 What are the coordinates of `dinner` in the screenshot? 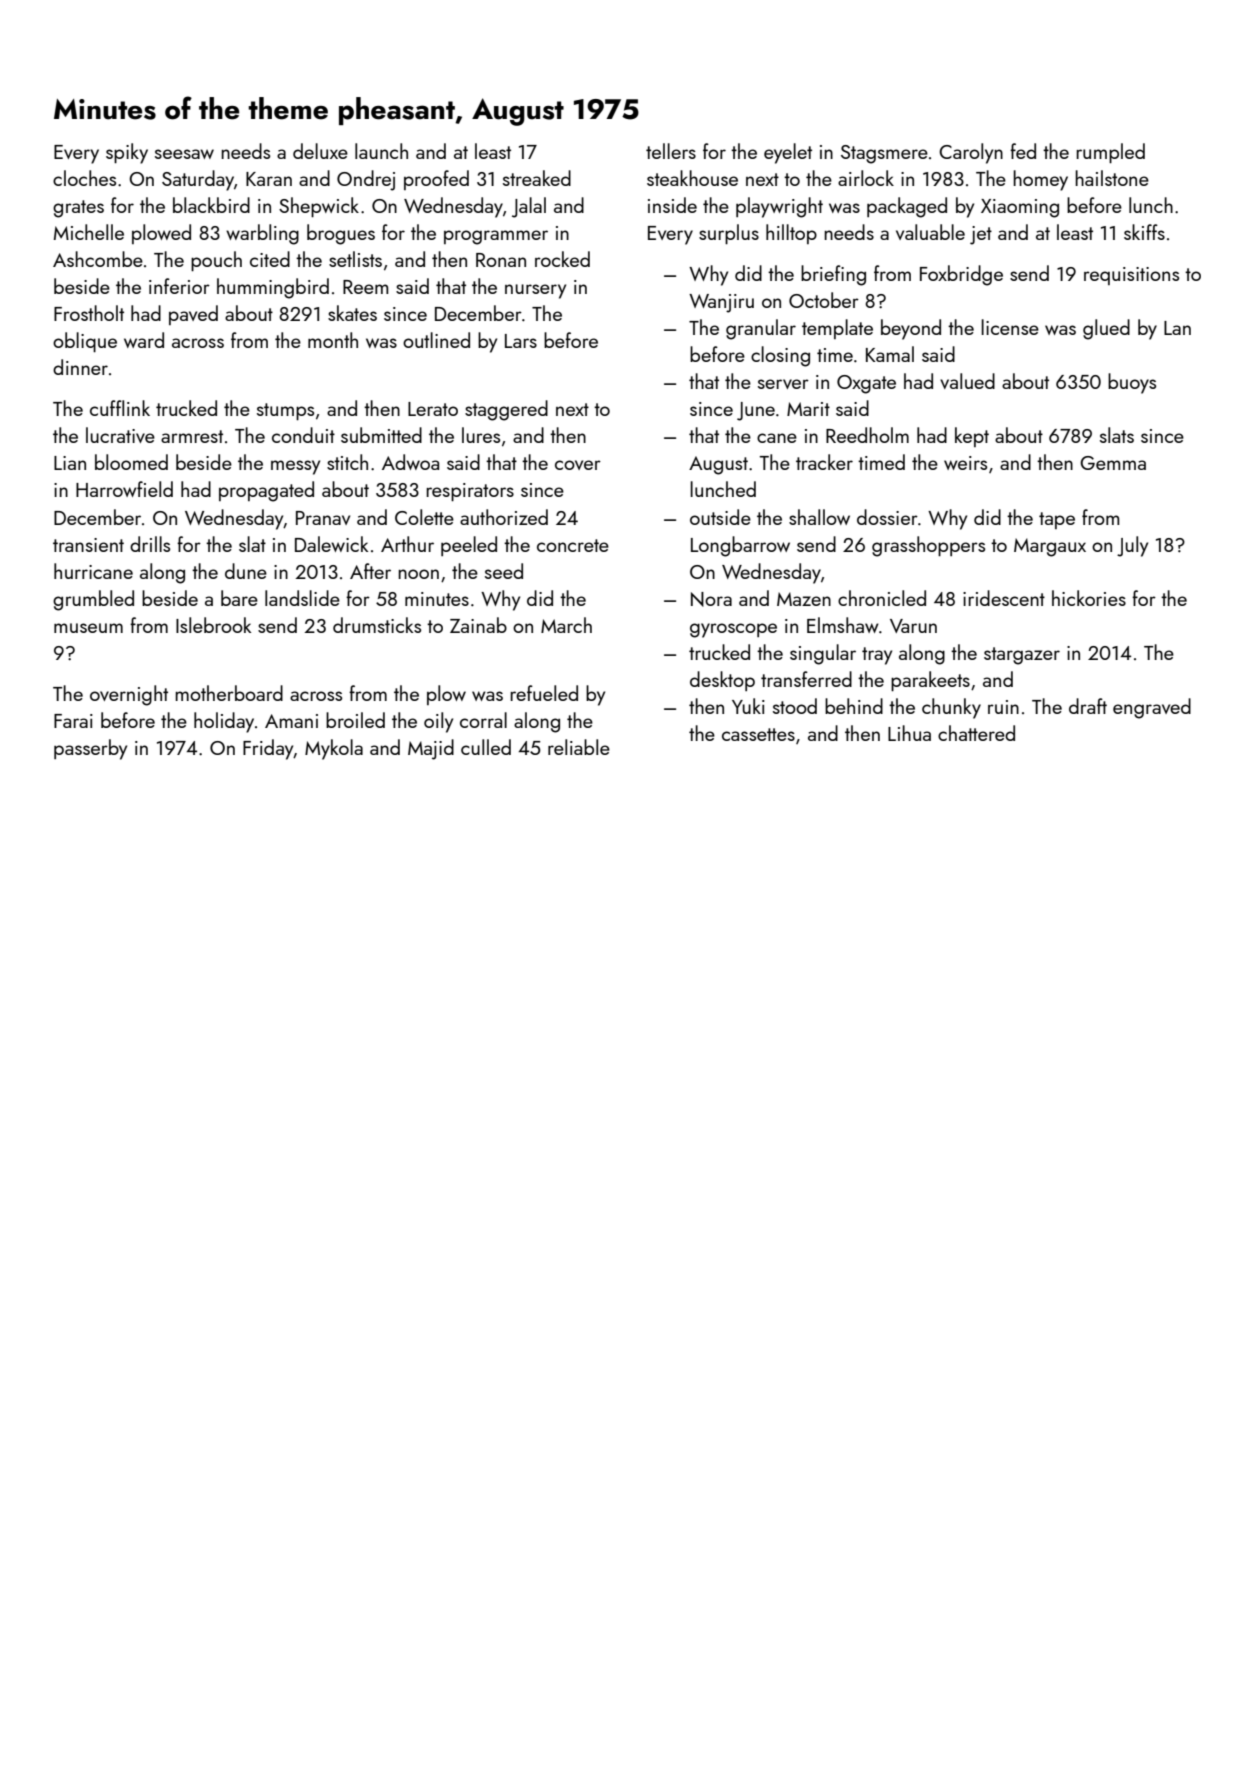 It's located at (80, 367).
